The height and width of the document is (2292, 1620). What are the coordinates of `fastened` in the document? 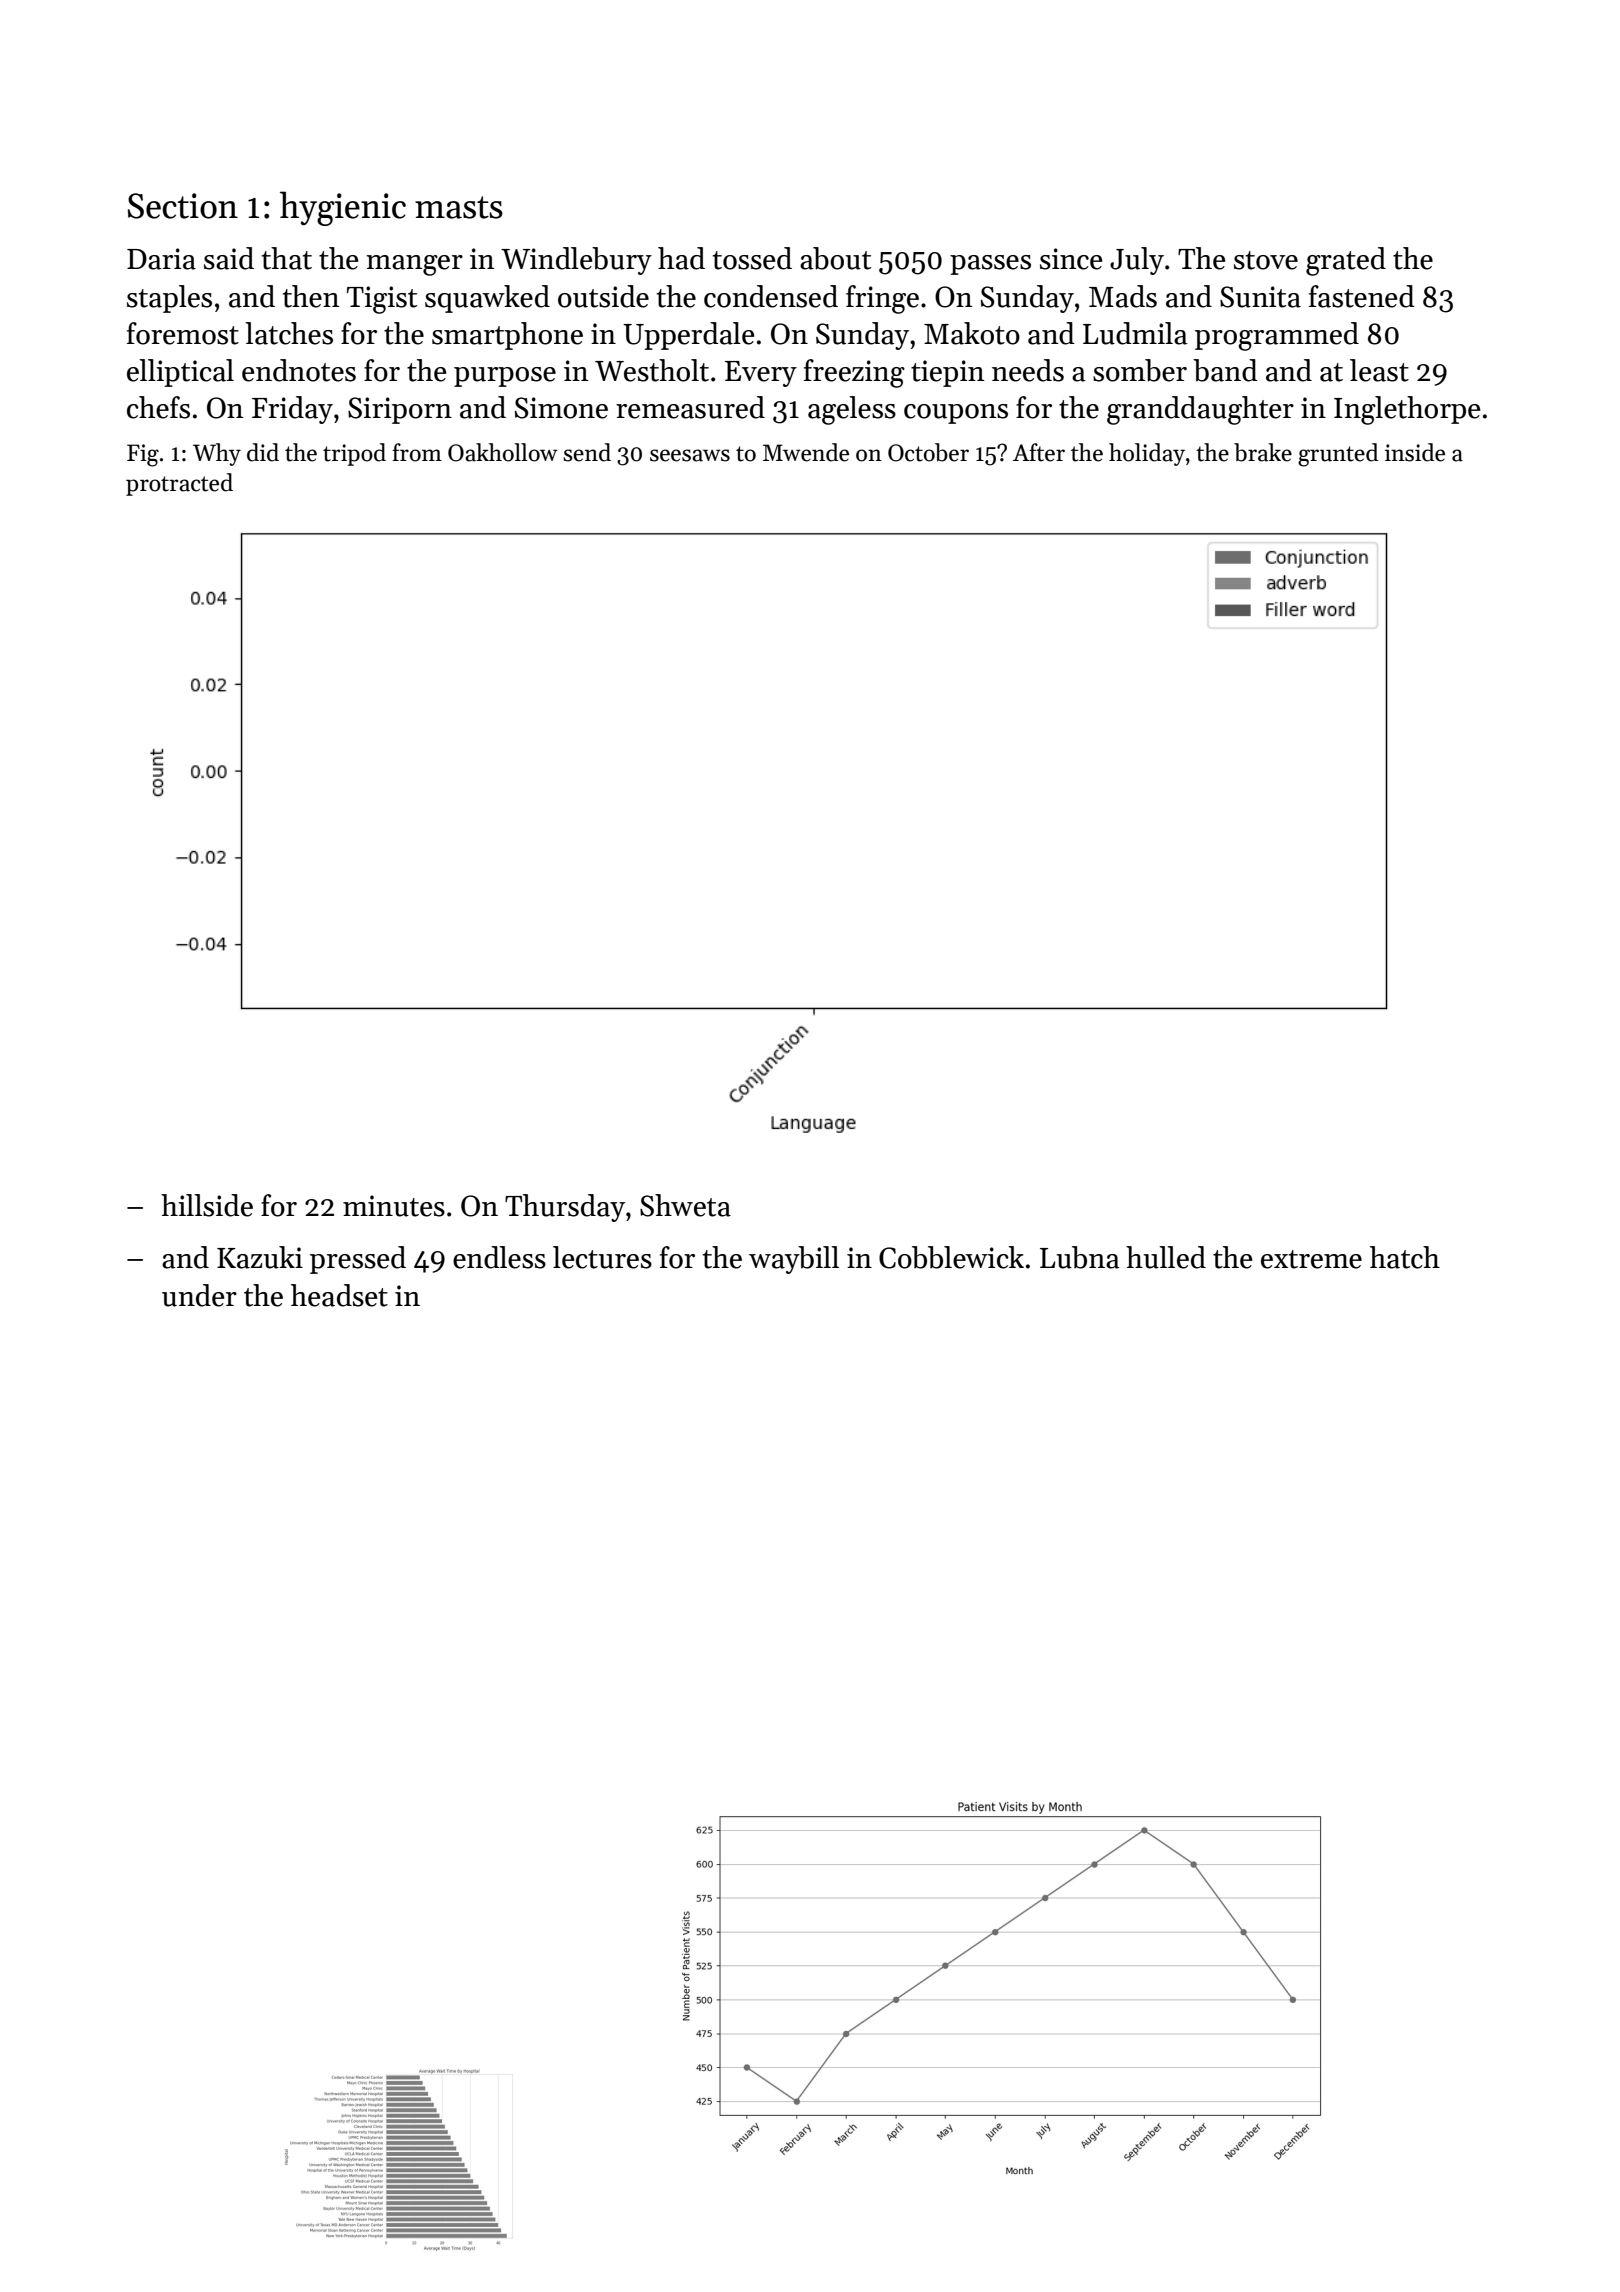 It's located at (1362, 296).
